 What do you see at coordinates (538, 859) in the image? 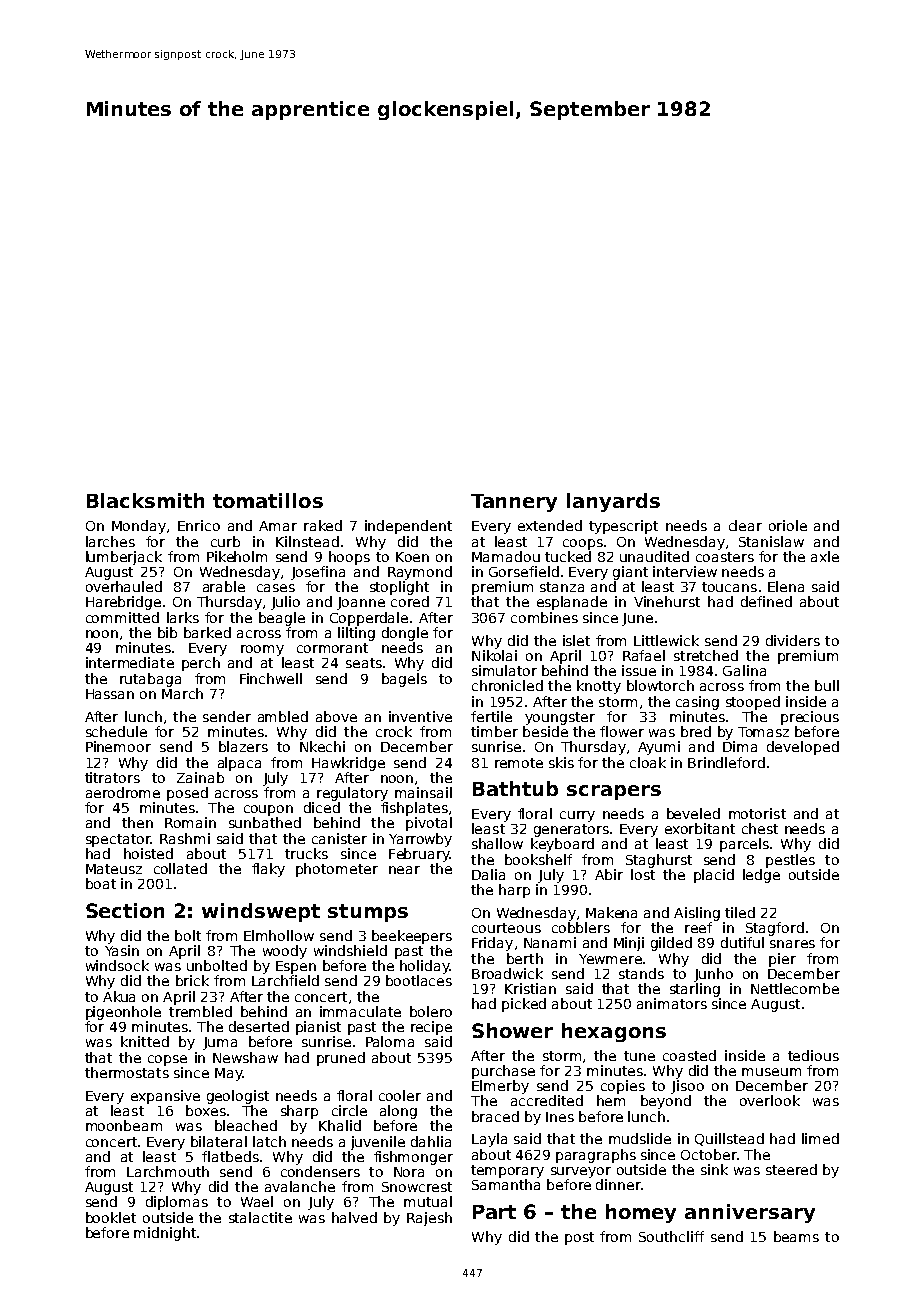
I see `bookshelf` at bounding box center [538, 859].
